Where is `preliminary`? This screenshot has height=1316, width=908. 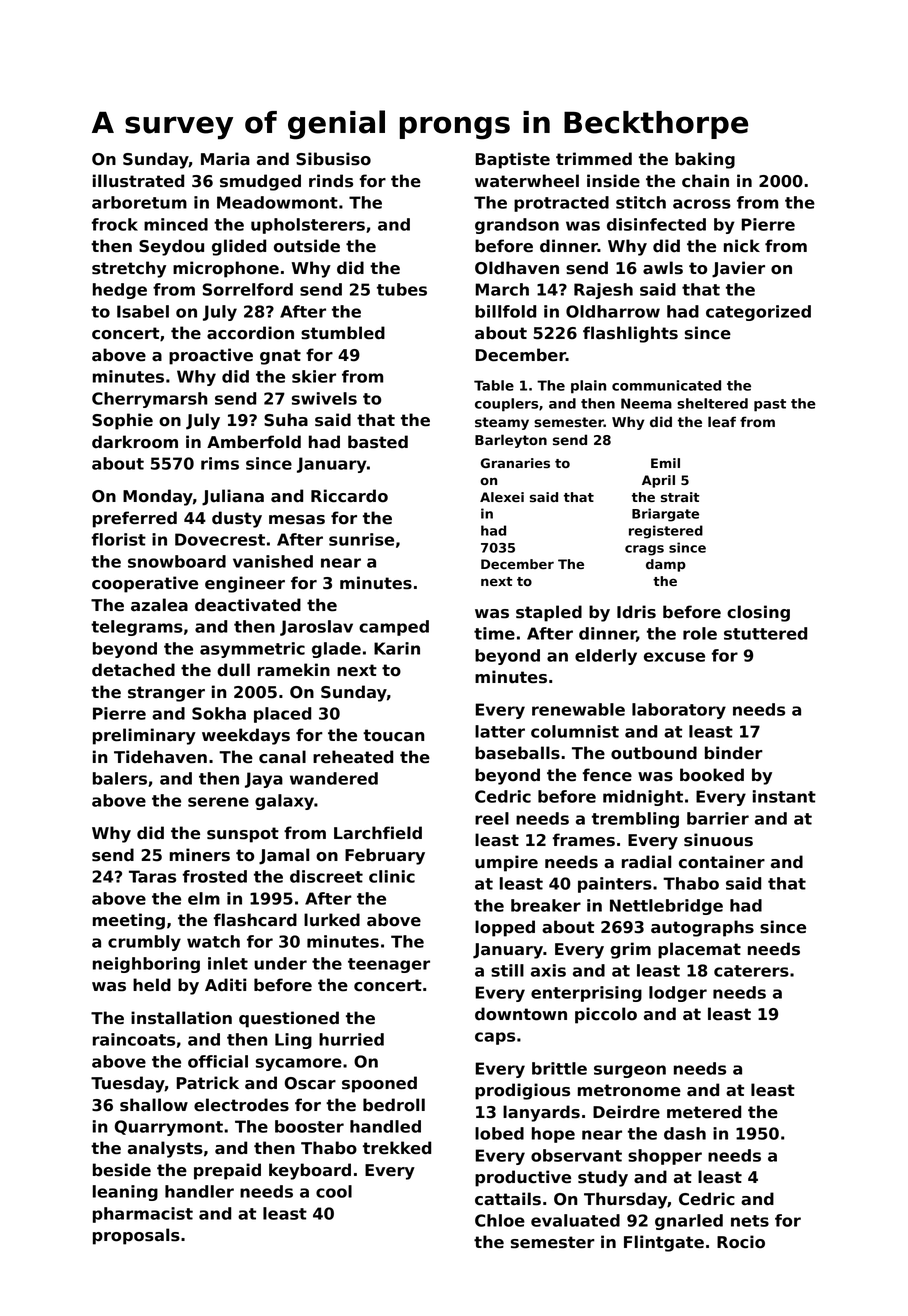
preliminary is located at coordinates (144, 736).
